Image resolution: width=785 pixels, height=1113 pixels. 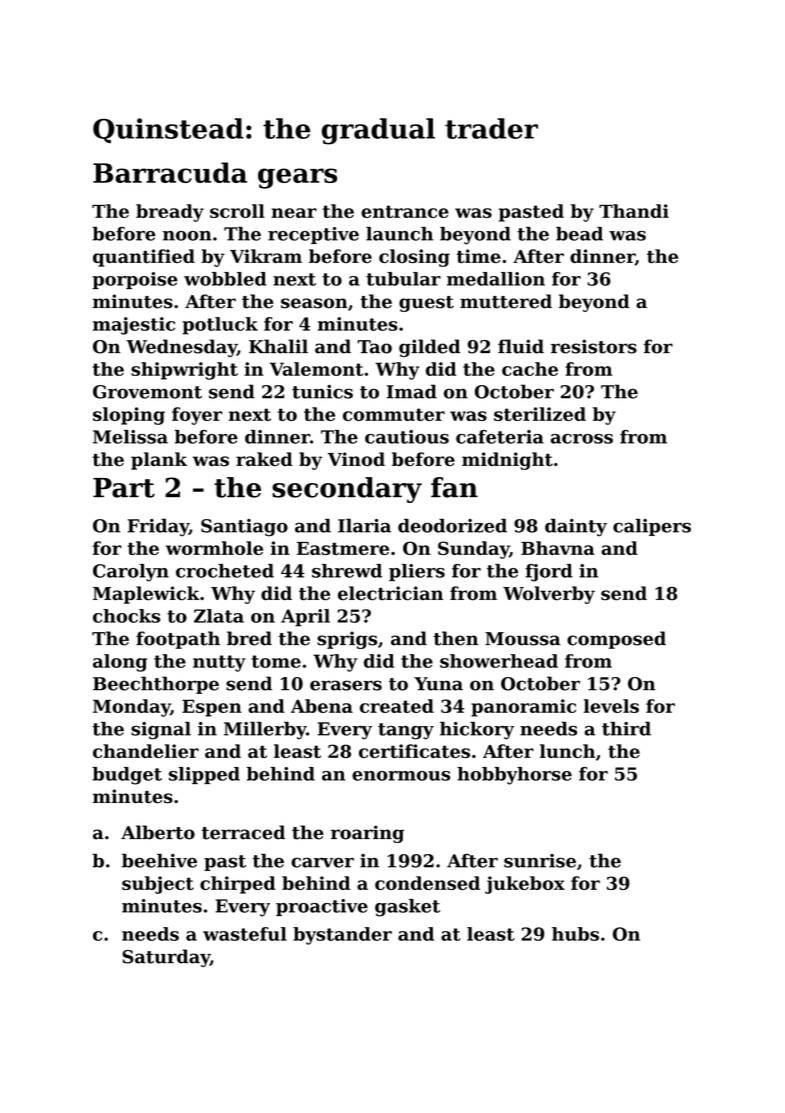 I want to click on Saturday, so click(x=166, y=958).
